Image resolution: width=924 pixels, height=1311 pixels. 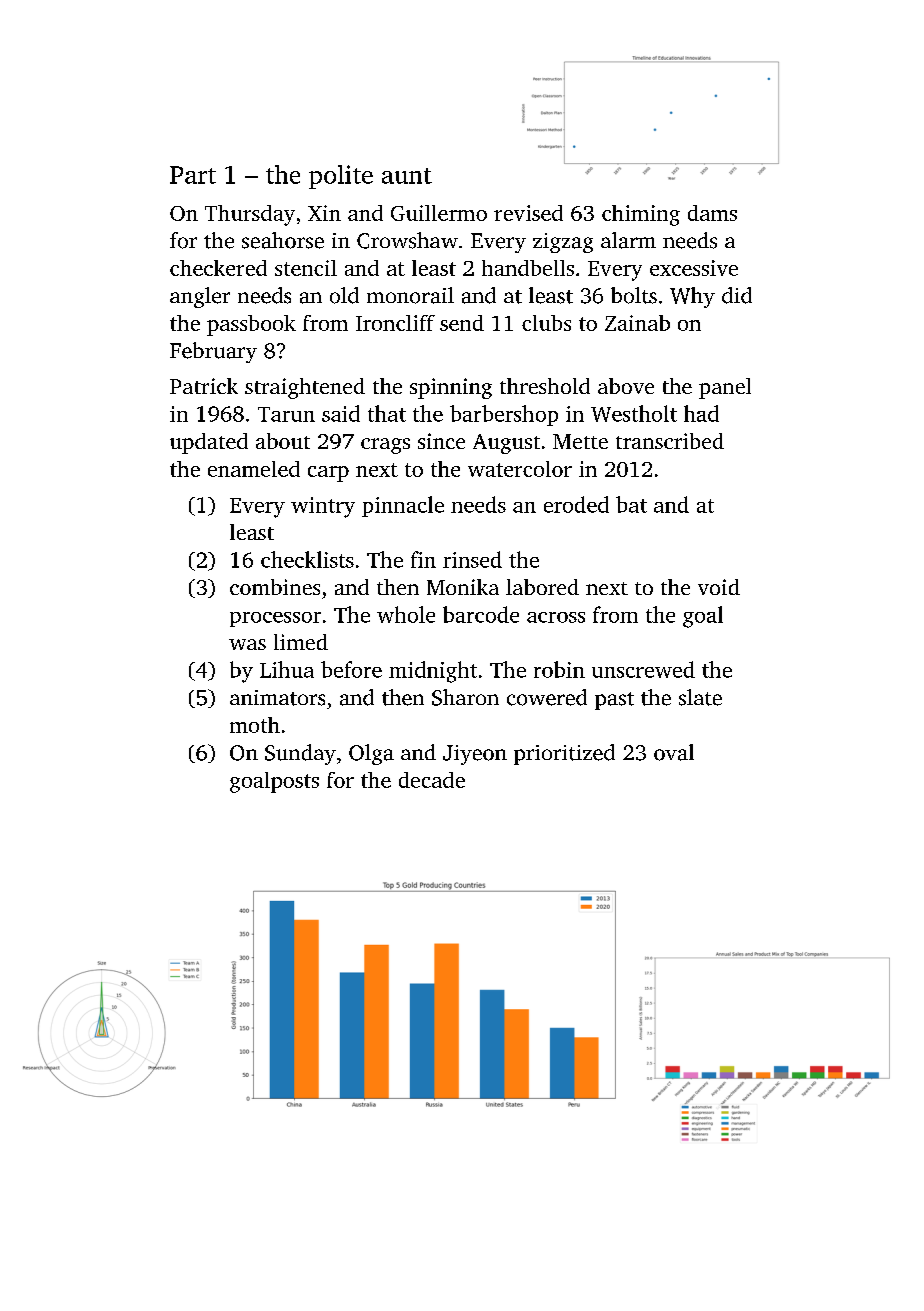 I want to click on prioritized, so click(x=564, y=754).
